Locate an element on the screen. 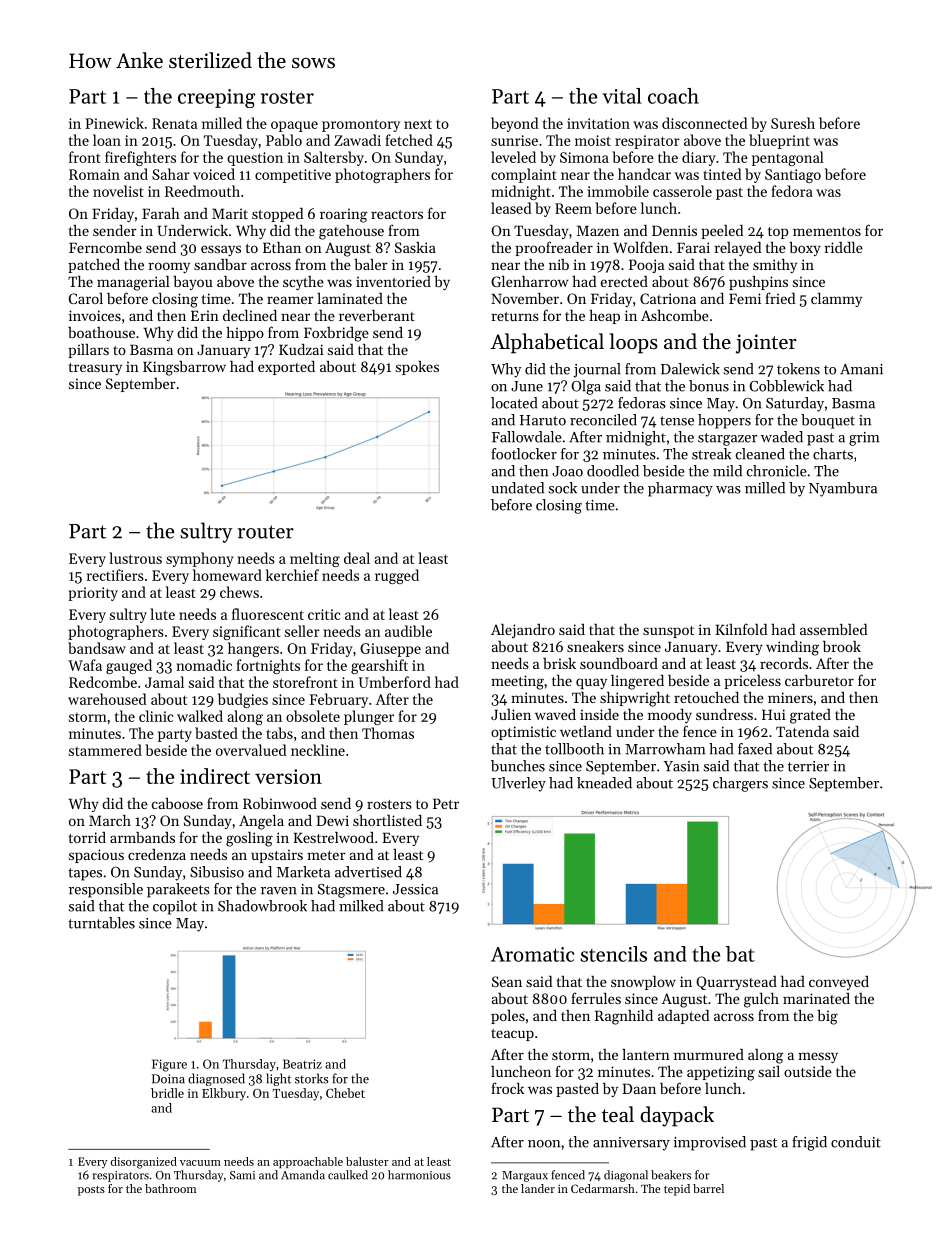  bridle is located at coordinates (167, 1093).
